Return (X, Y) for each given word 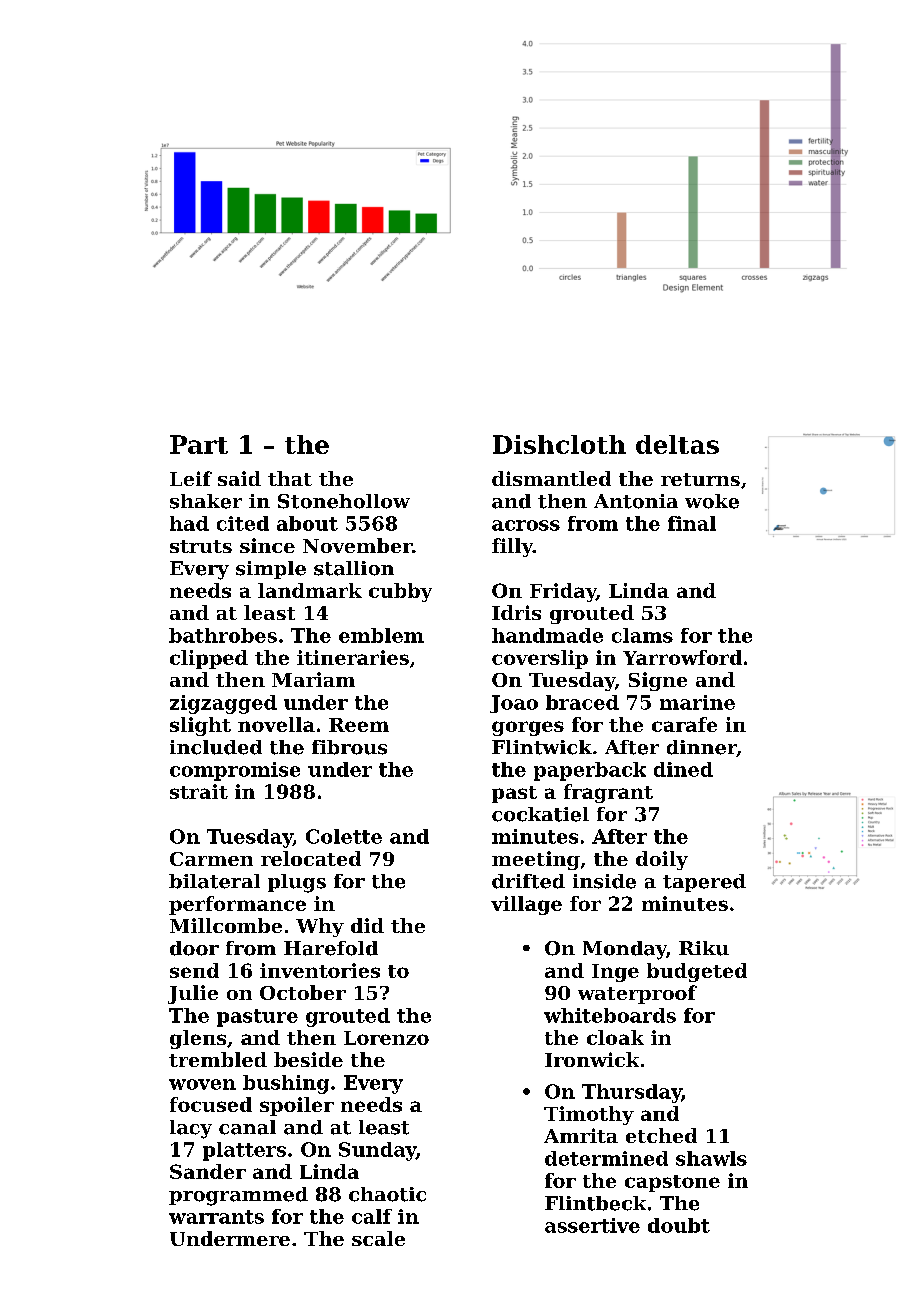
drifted (528, 881)
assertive (592, 1225)
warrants (216, 1217)
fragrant (608, 793)
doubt (679, 1225)
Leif (191, 478)
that (290, 478)
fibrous (349, 747)
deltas (677, 444)
